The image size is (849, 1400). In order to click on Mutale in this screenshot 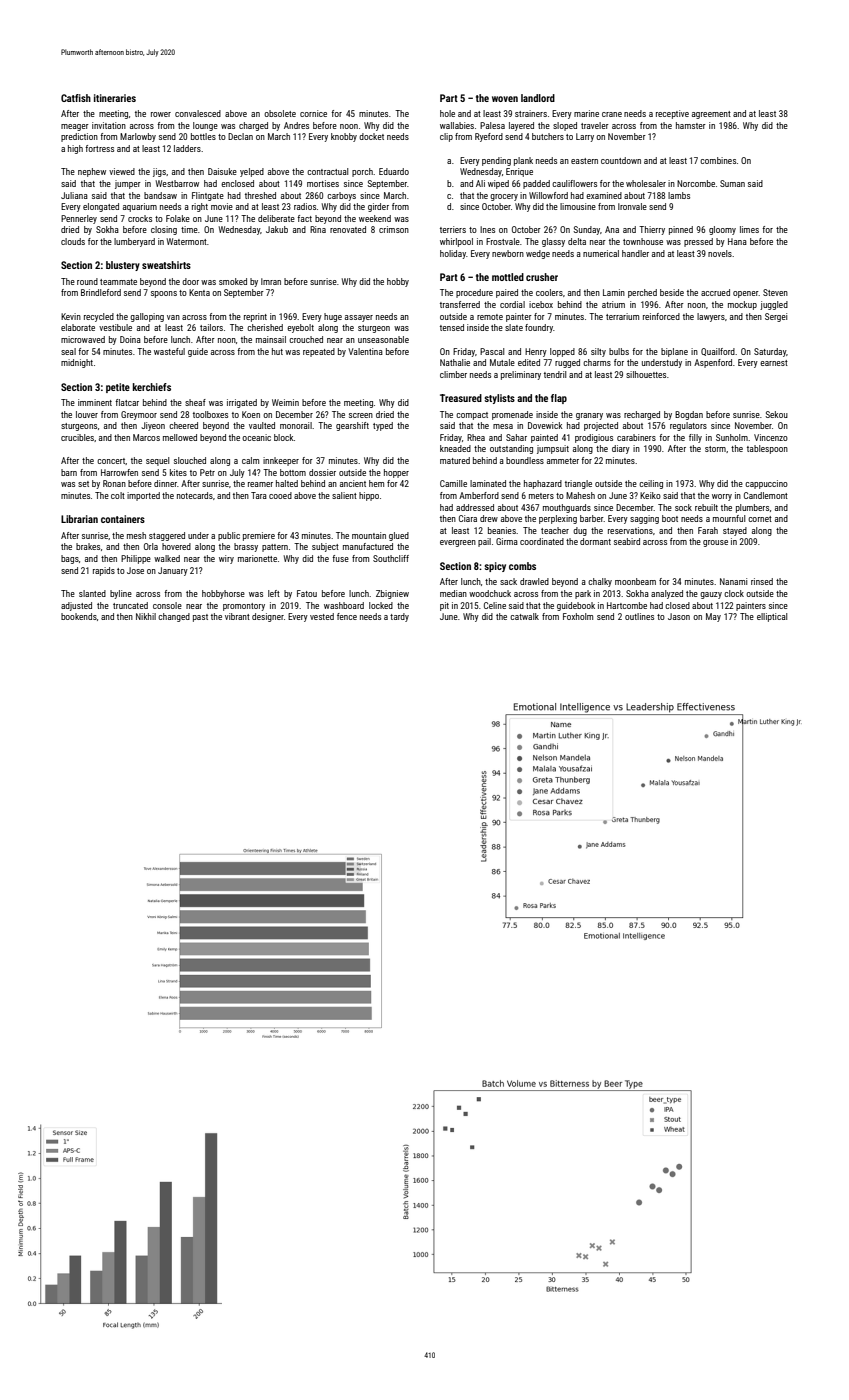, I will do `click(502, 362)`.
